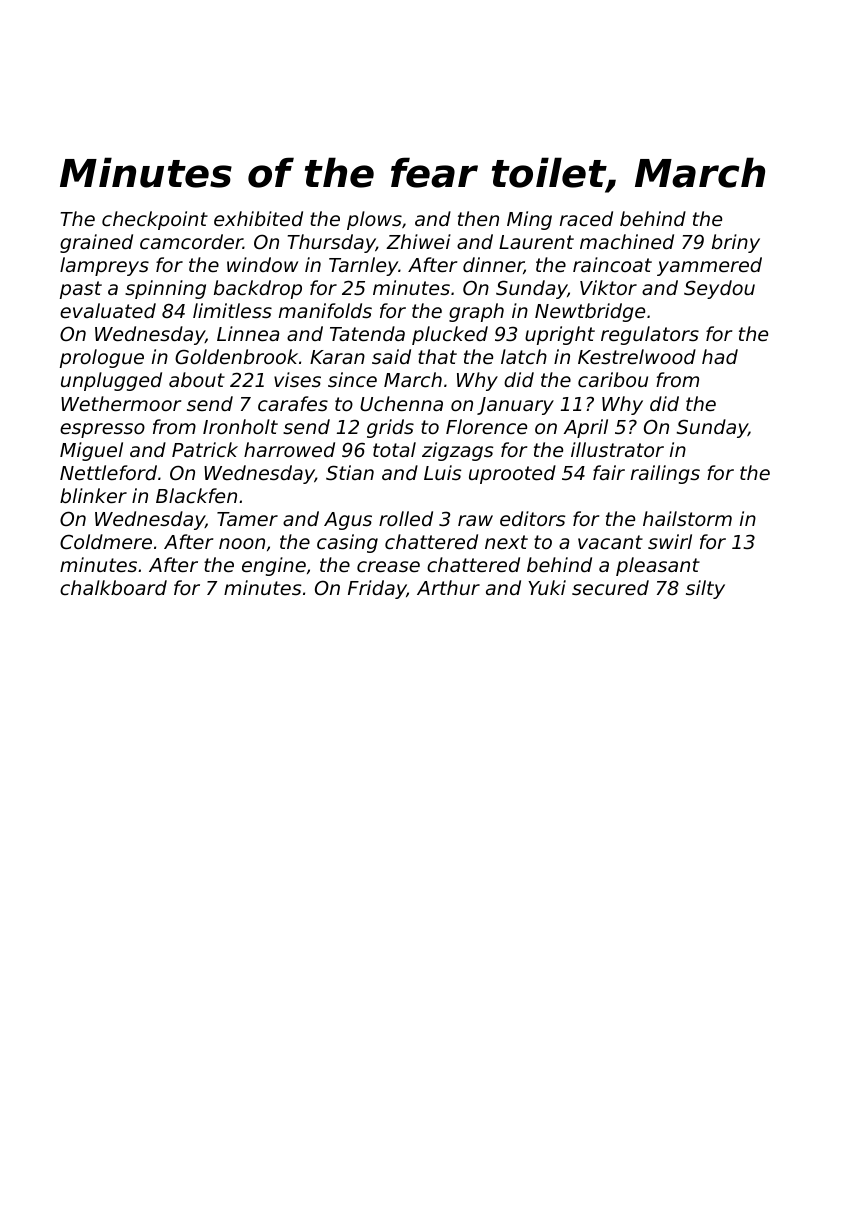 The image size is (851, 1207). Describe the element at coordinates (113, 587) in the page. I see `chalkboard` at that location.
